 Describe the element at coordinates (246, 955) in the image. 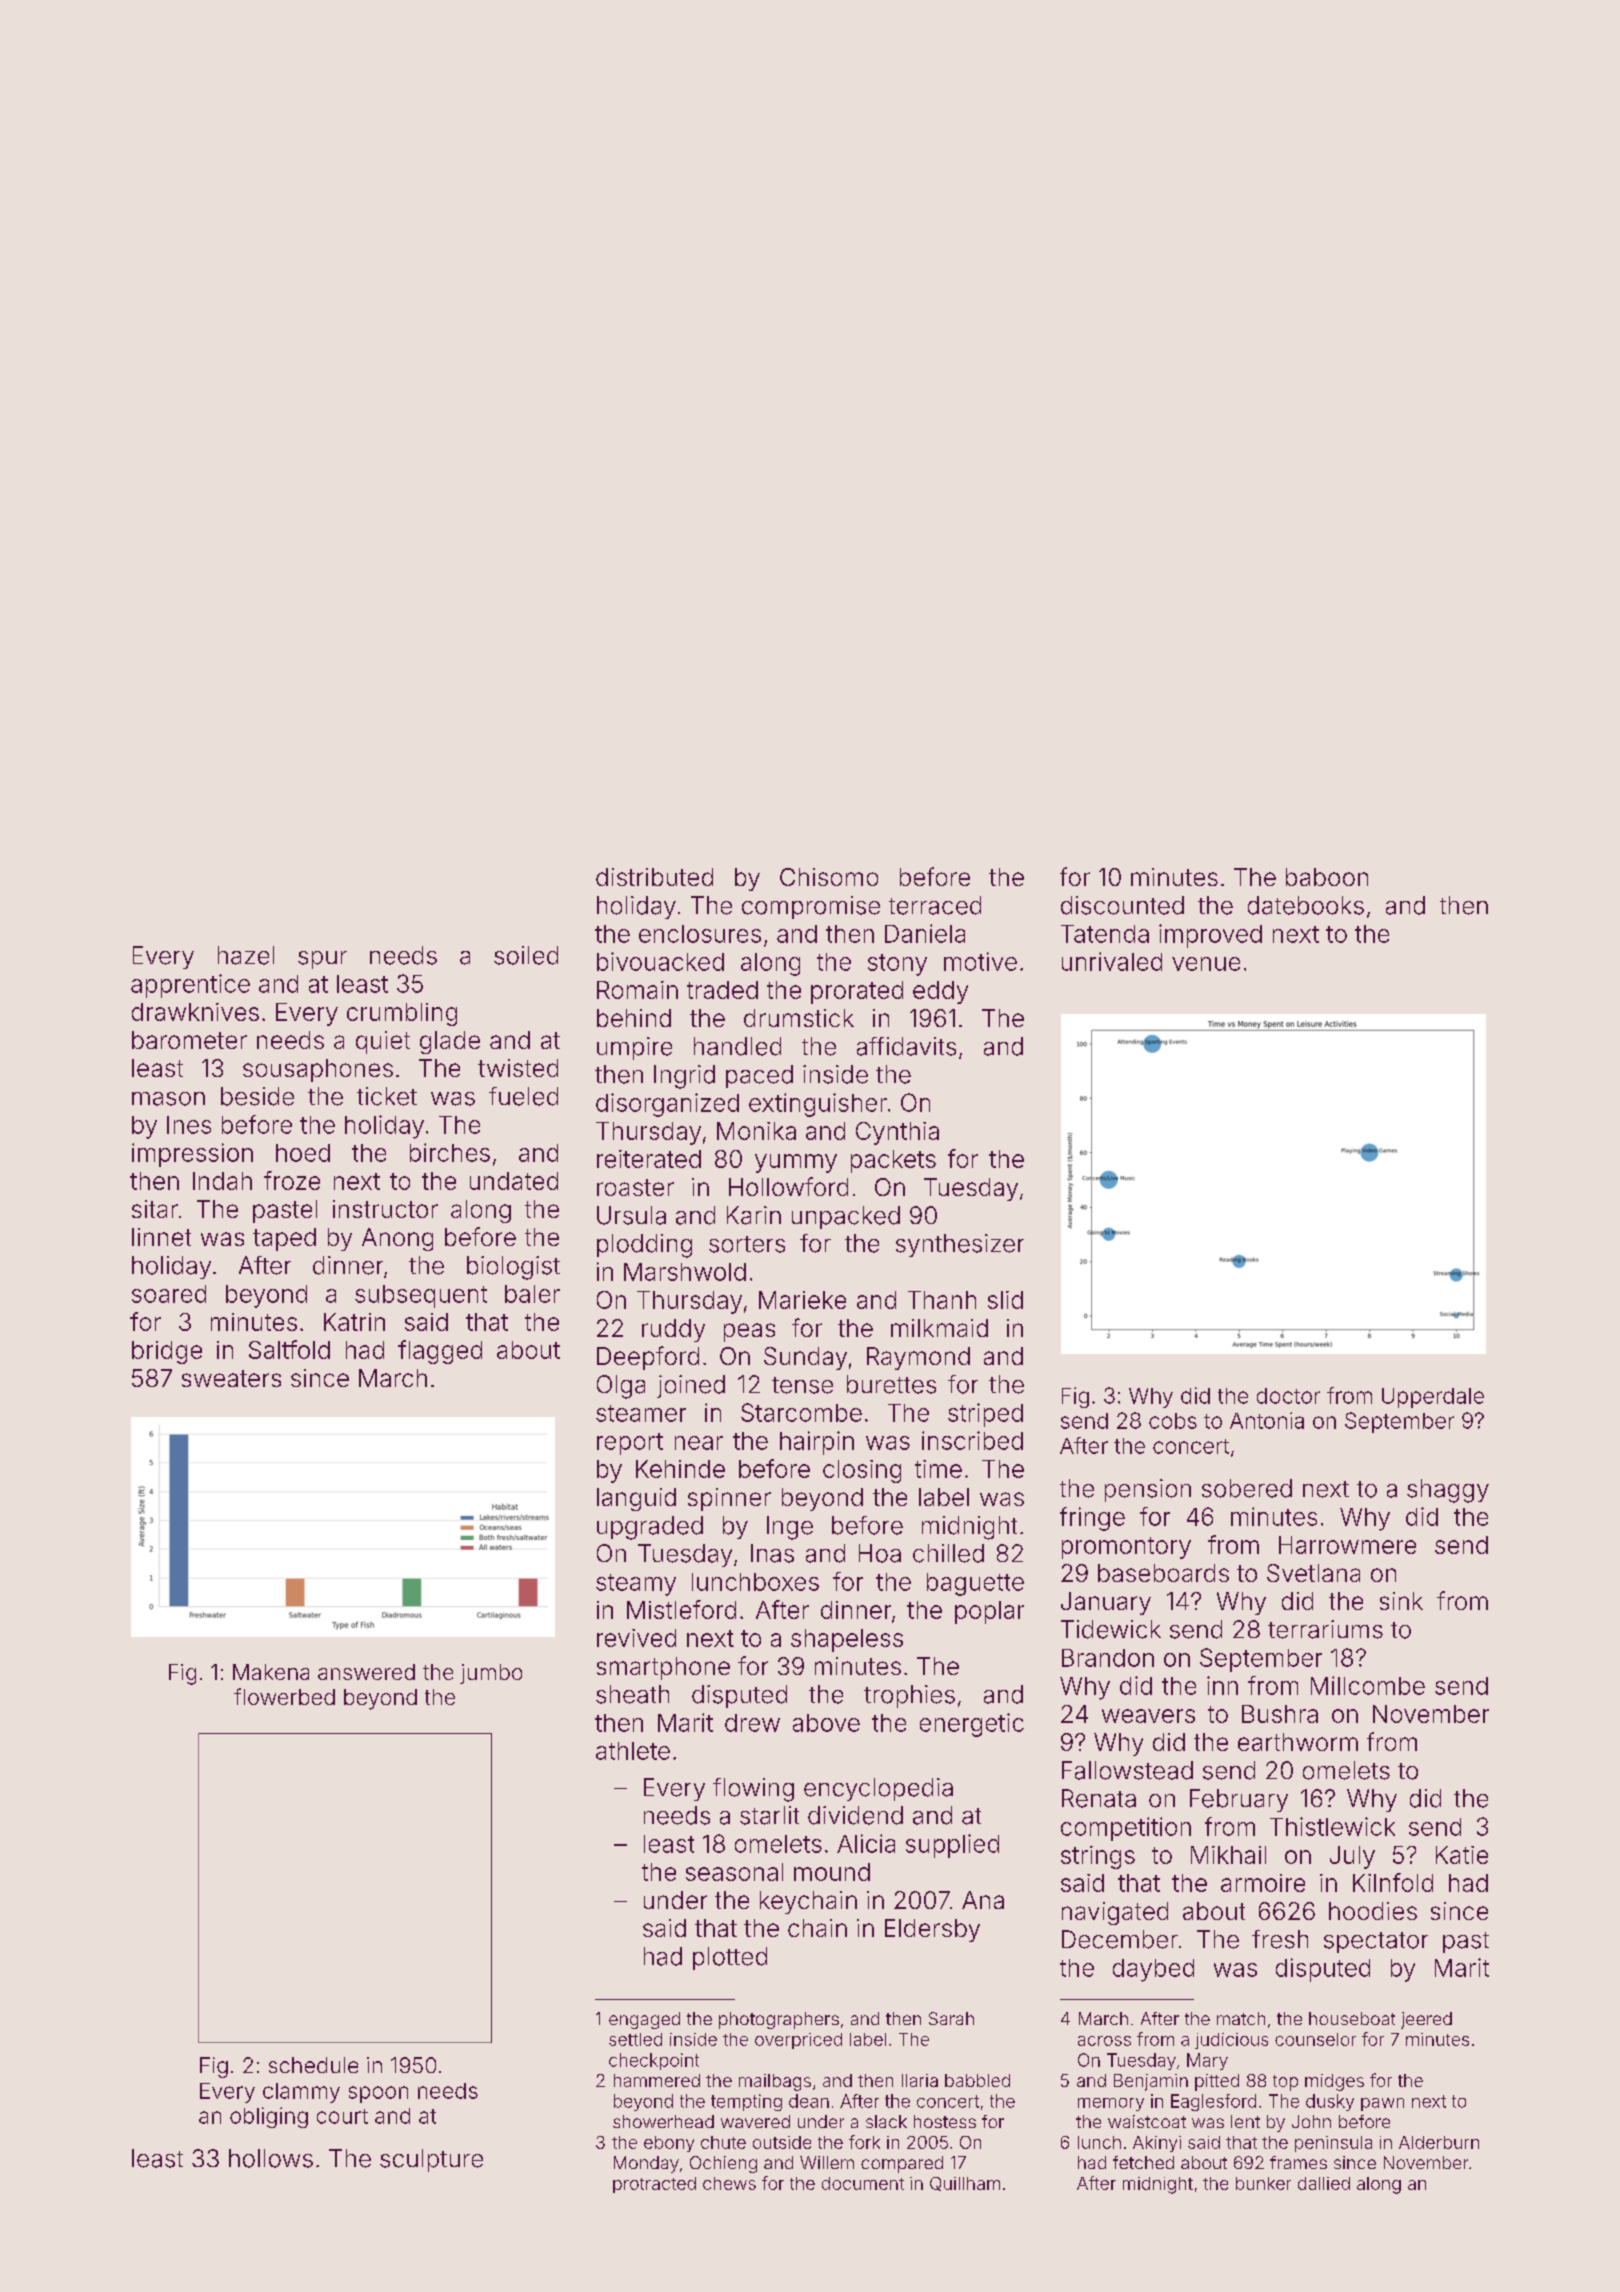

I see `hazel` at that location.
